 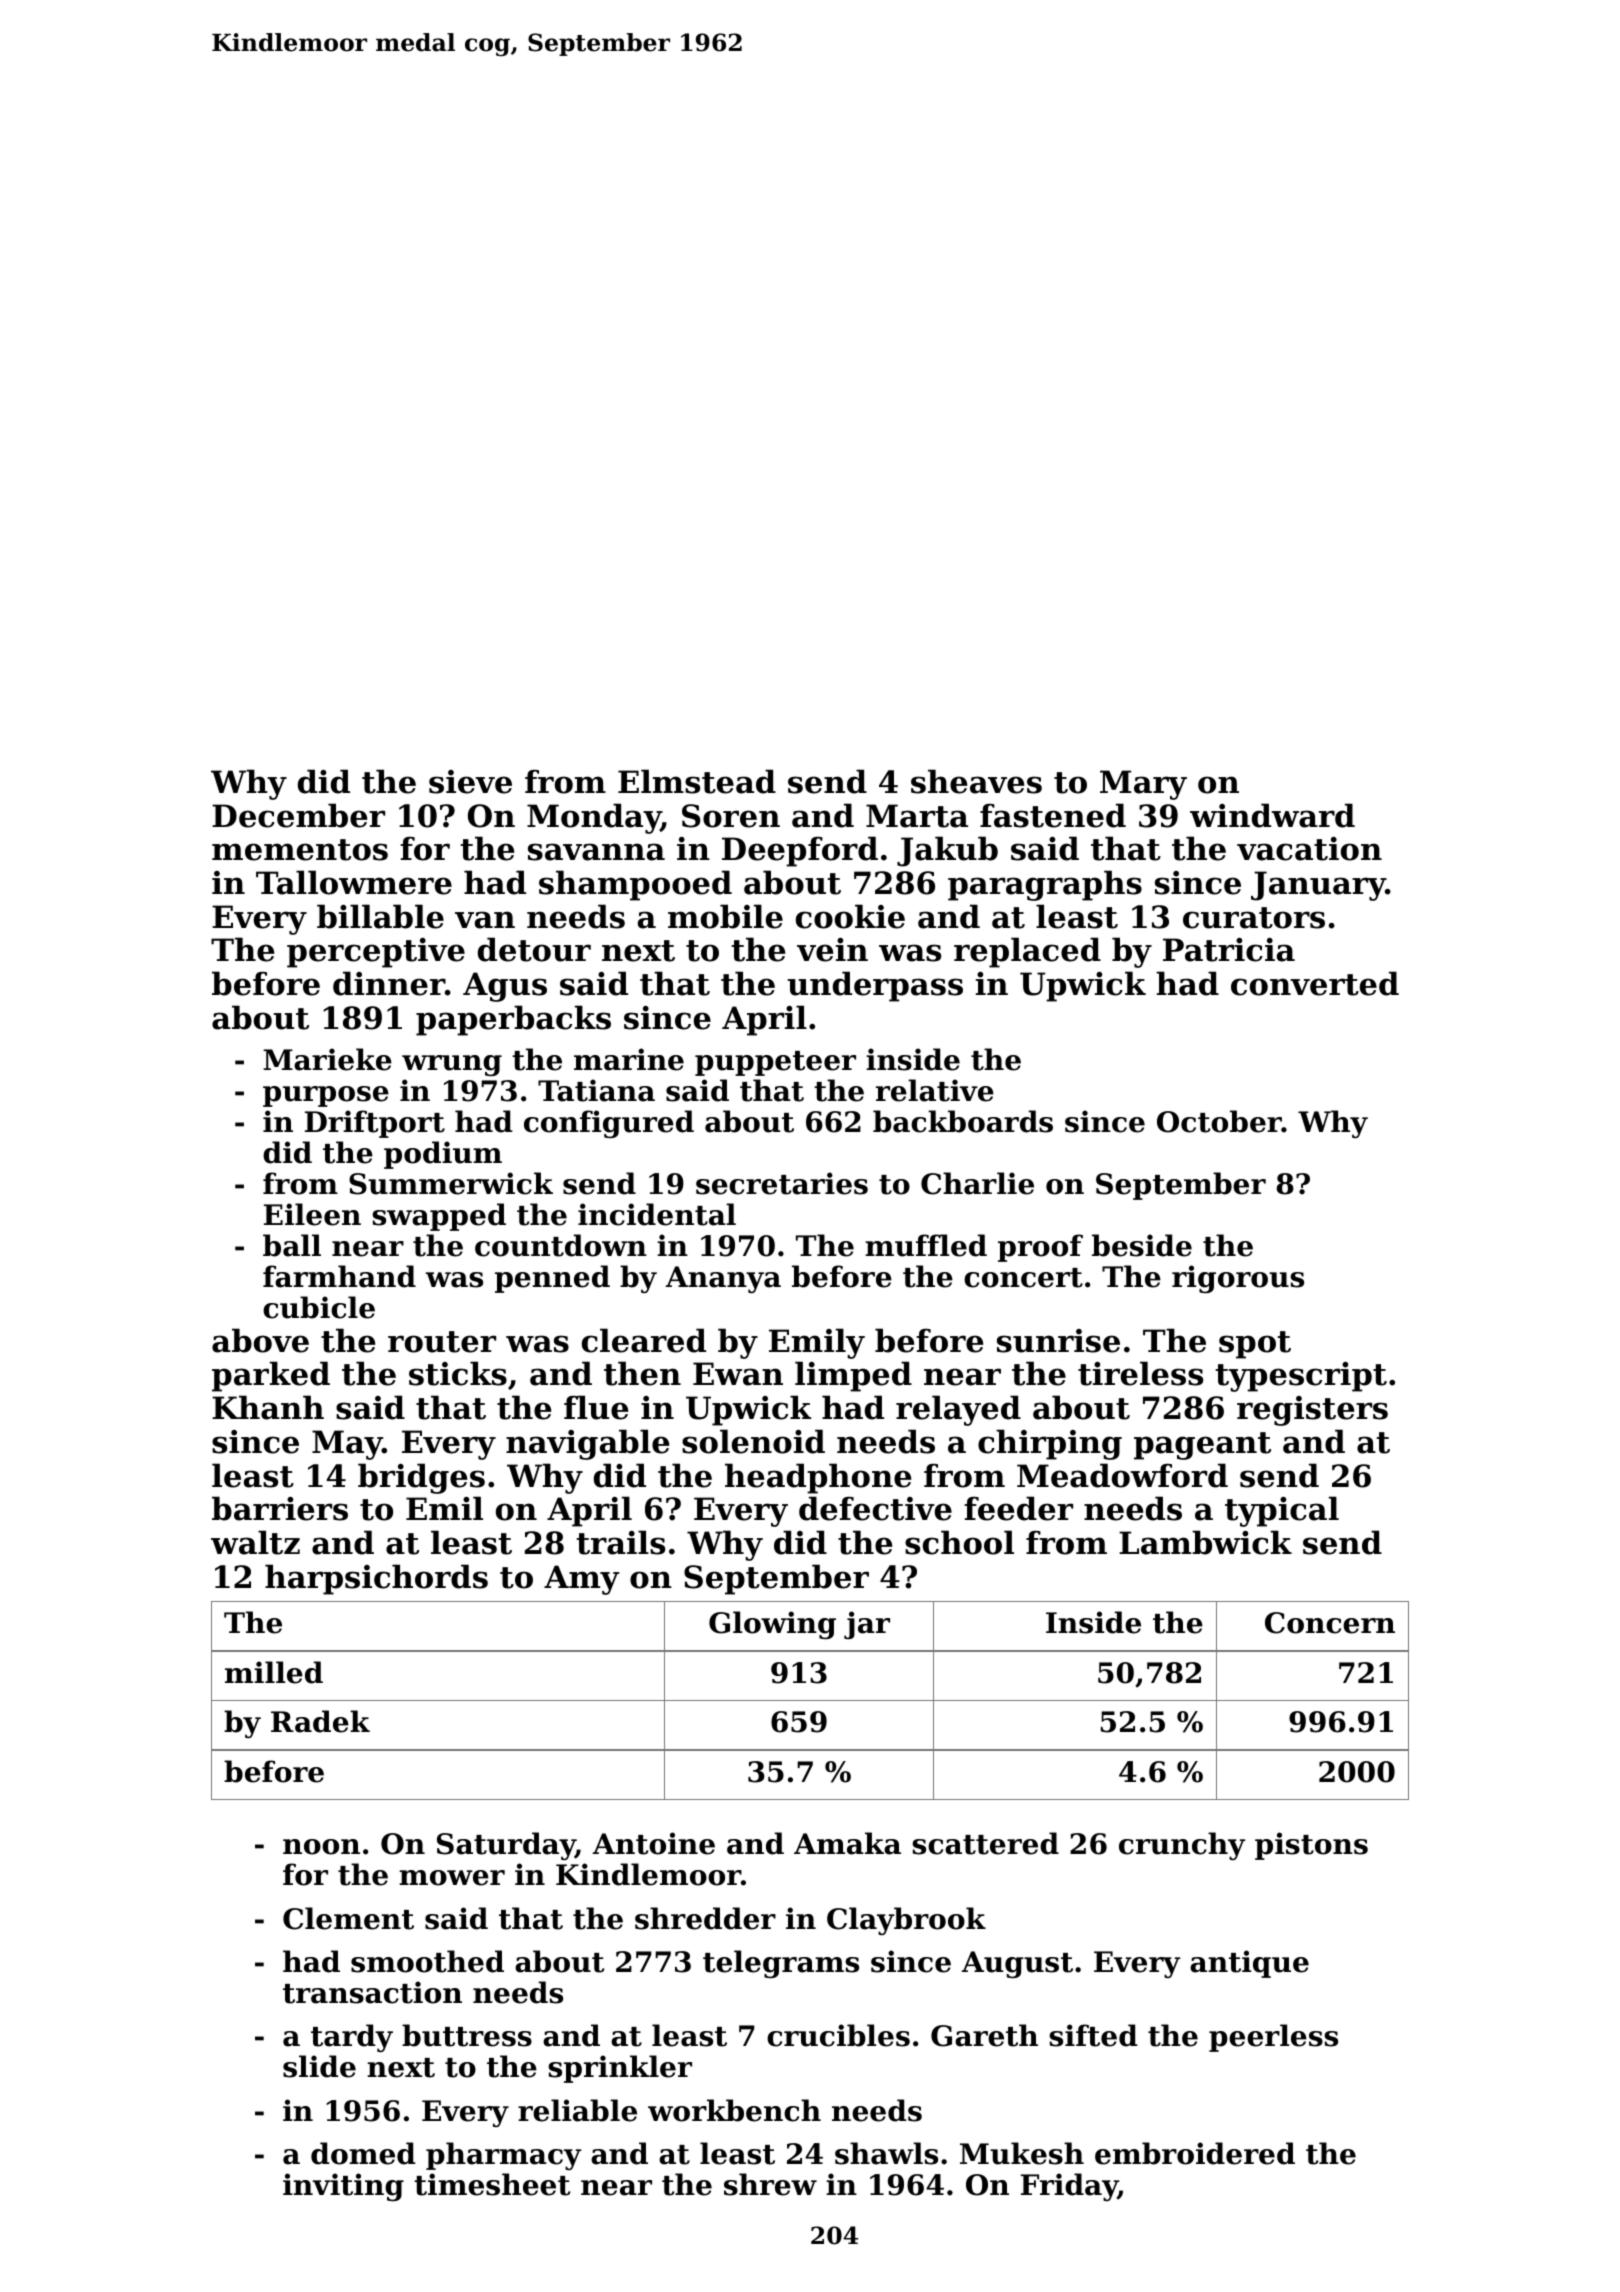 What do you see at coordinates (875, 1508) in the screenshot?
I see `defective` at bounding box center [875, 1508].
